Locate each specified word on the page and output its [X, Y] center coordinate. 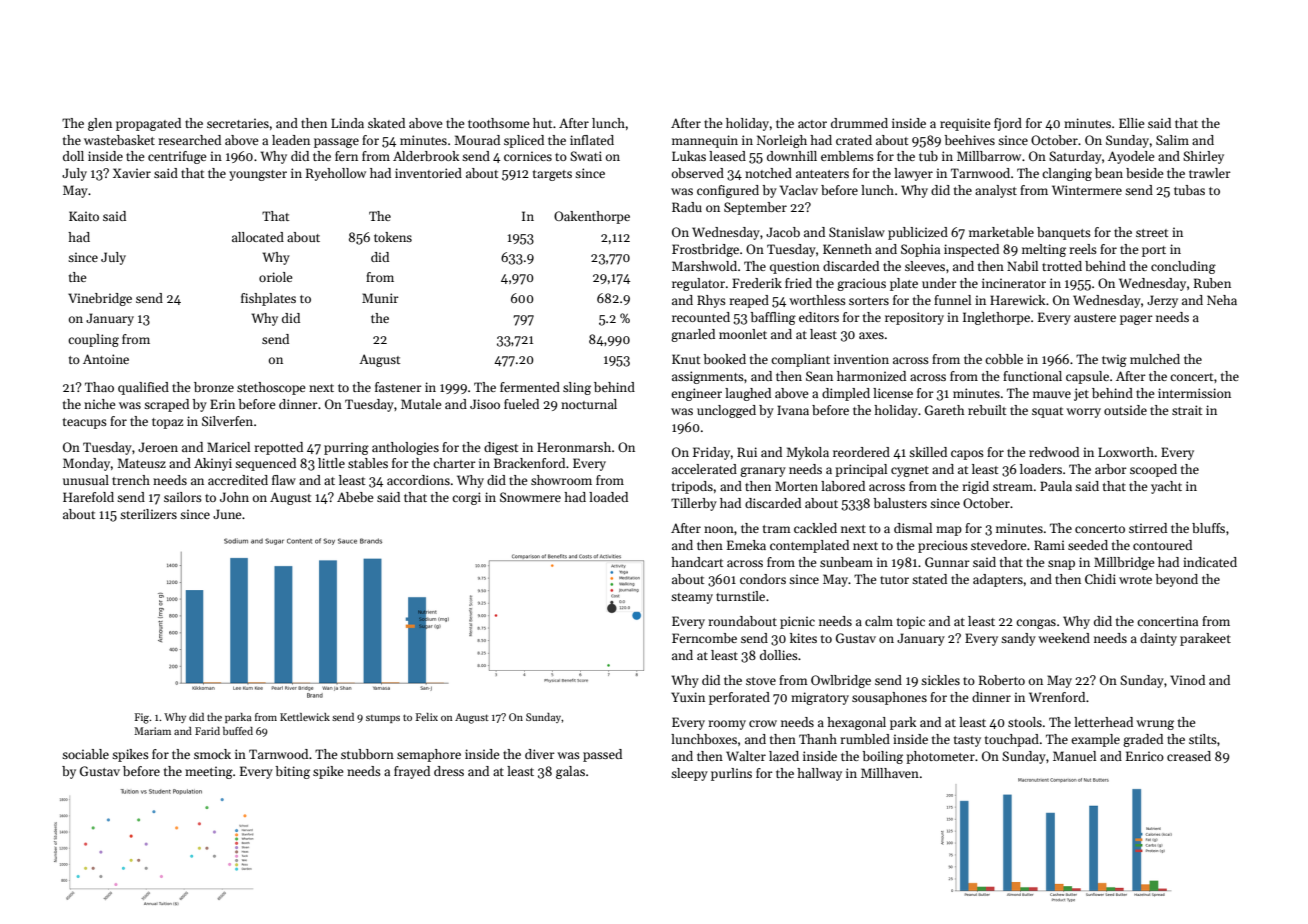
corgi [466, 498]
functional [1032, 376]
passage [336, 143]
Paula [1056, 486]
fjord [1008, 124]
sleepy [689, 774]
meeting [209, 772]
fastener [398, 387]
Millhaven [890, 773]
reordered [861, 452]
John [234, 497]
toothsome [499, 123]
